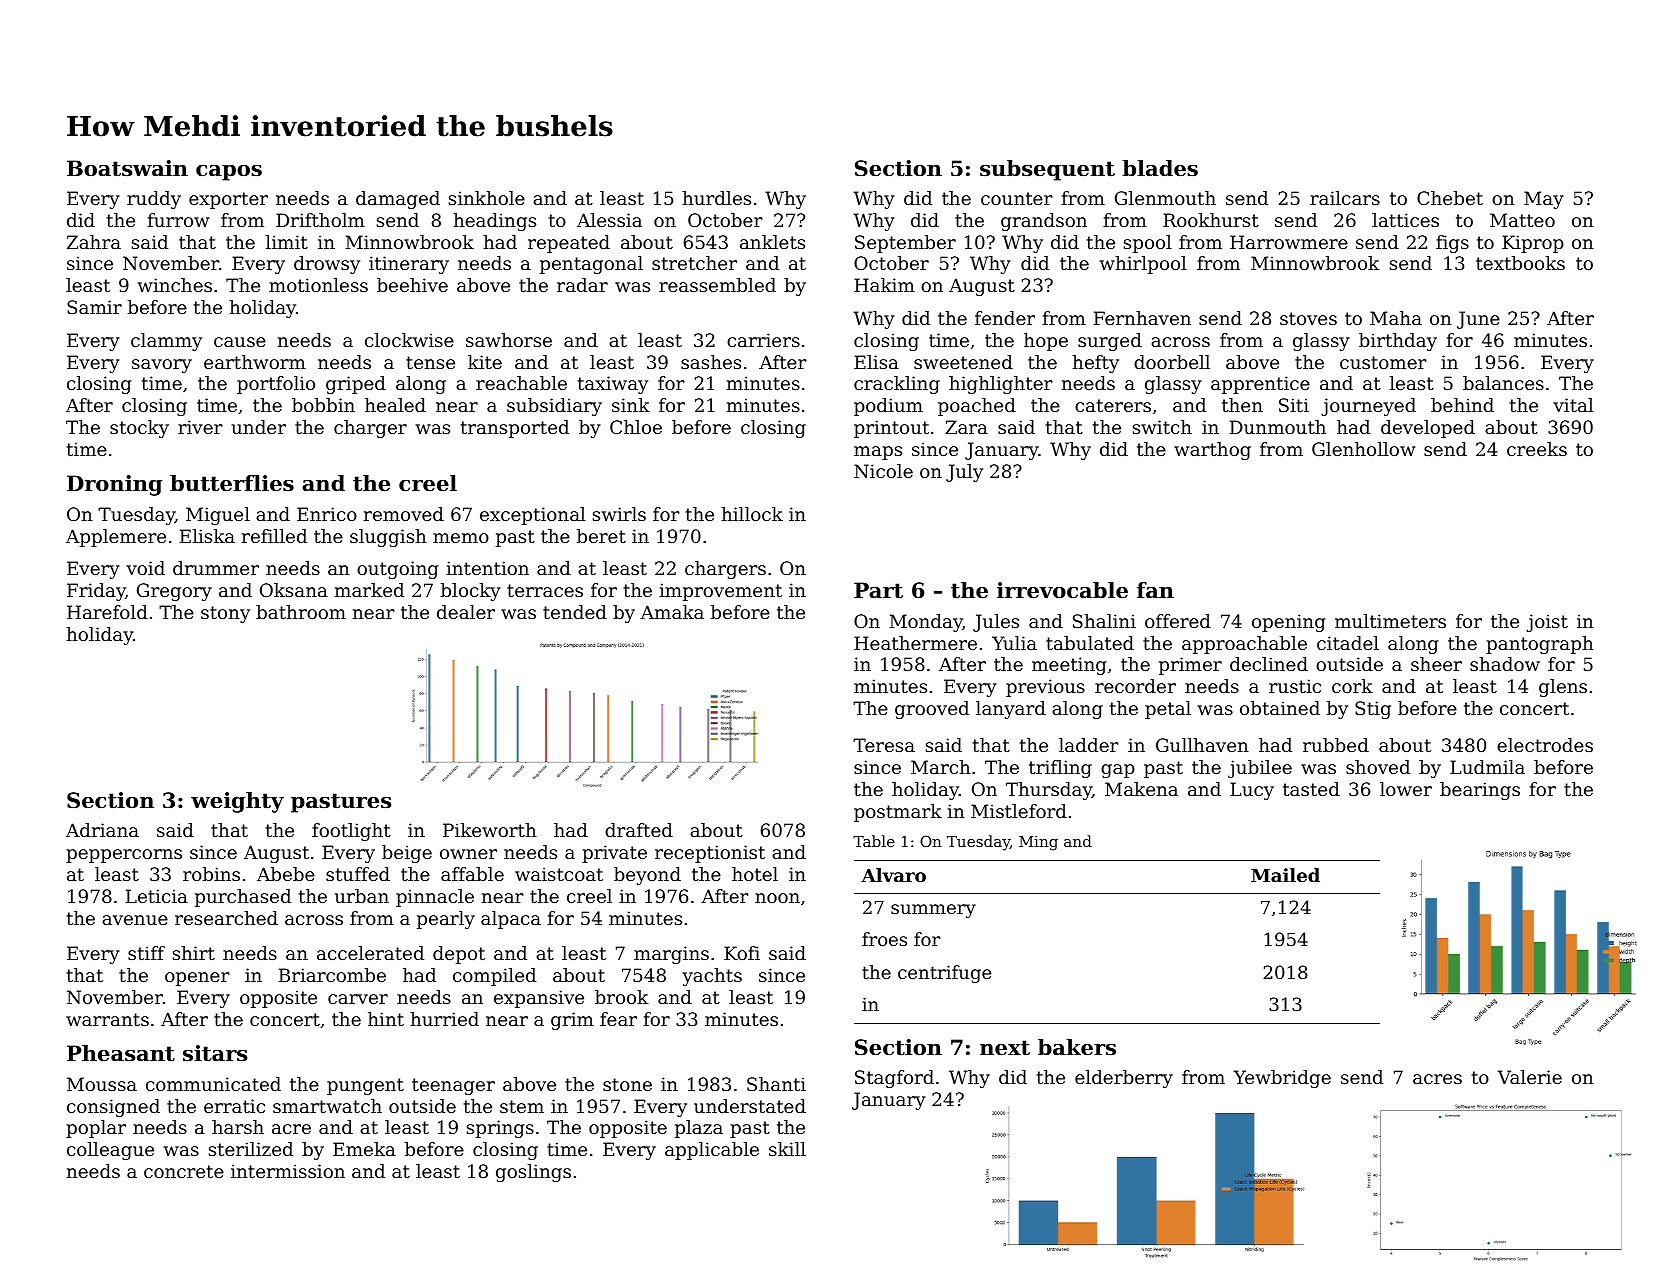 This screenshot has height=1283, width=1660. I want to click on Chloe, so click(636, 427).
